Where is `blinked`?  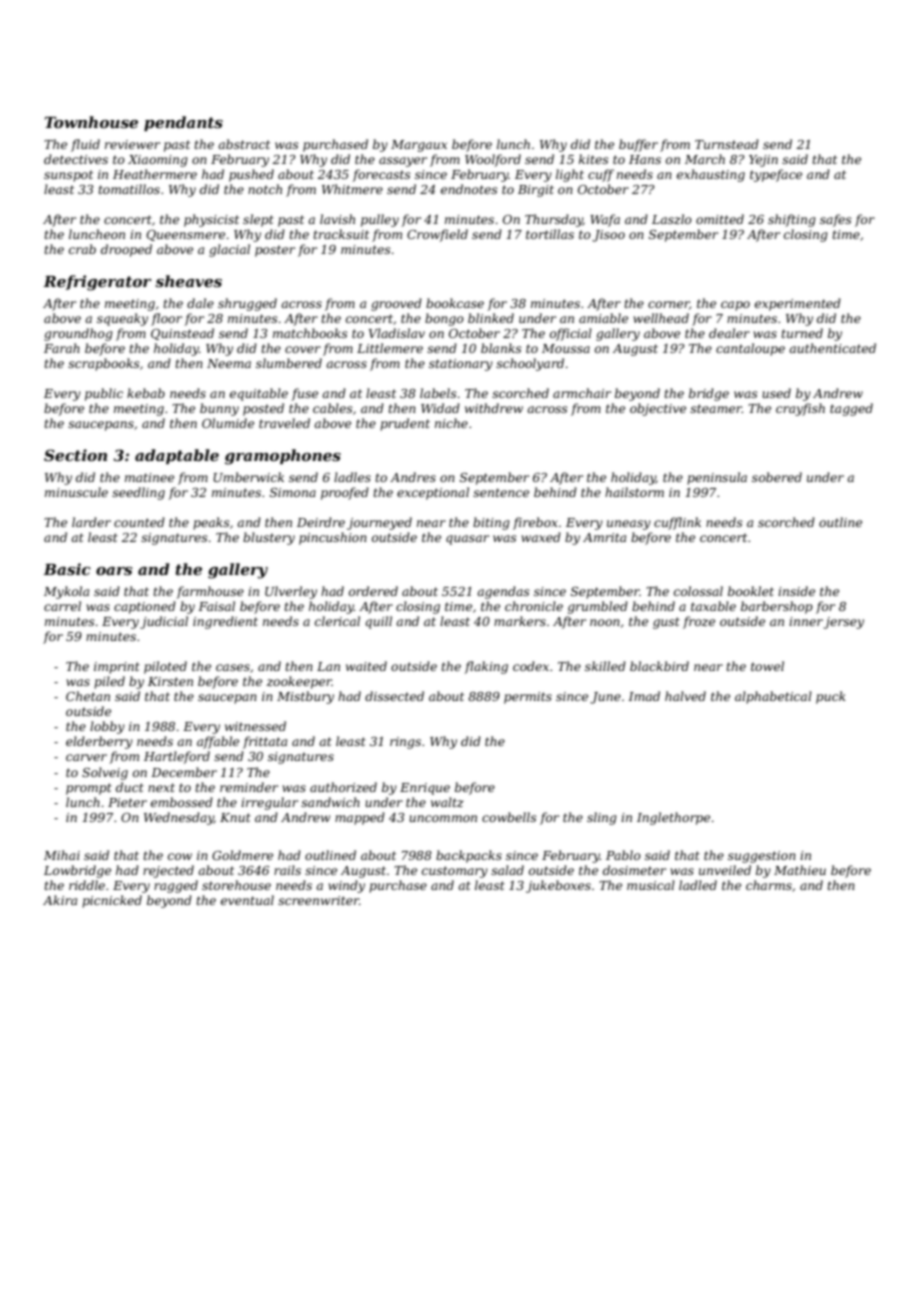
blinked is located at coordinates (491, 318).
